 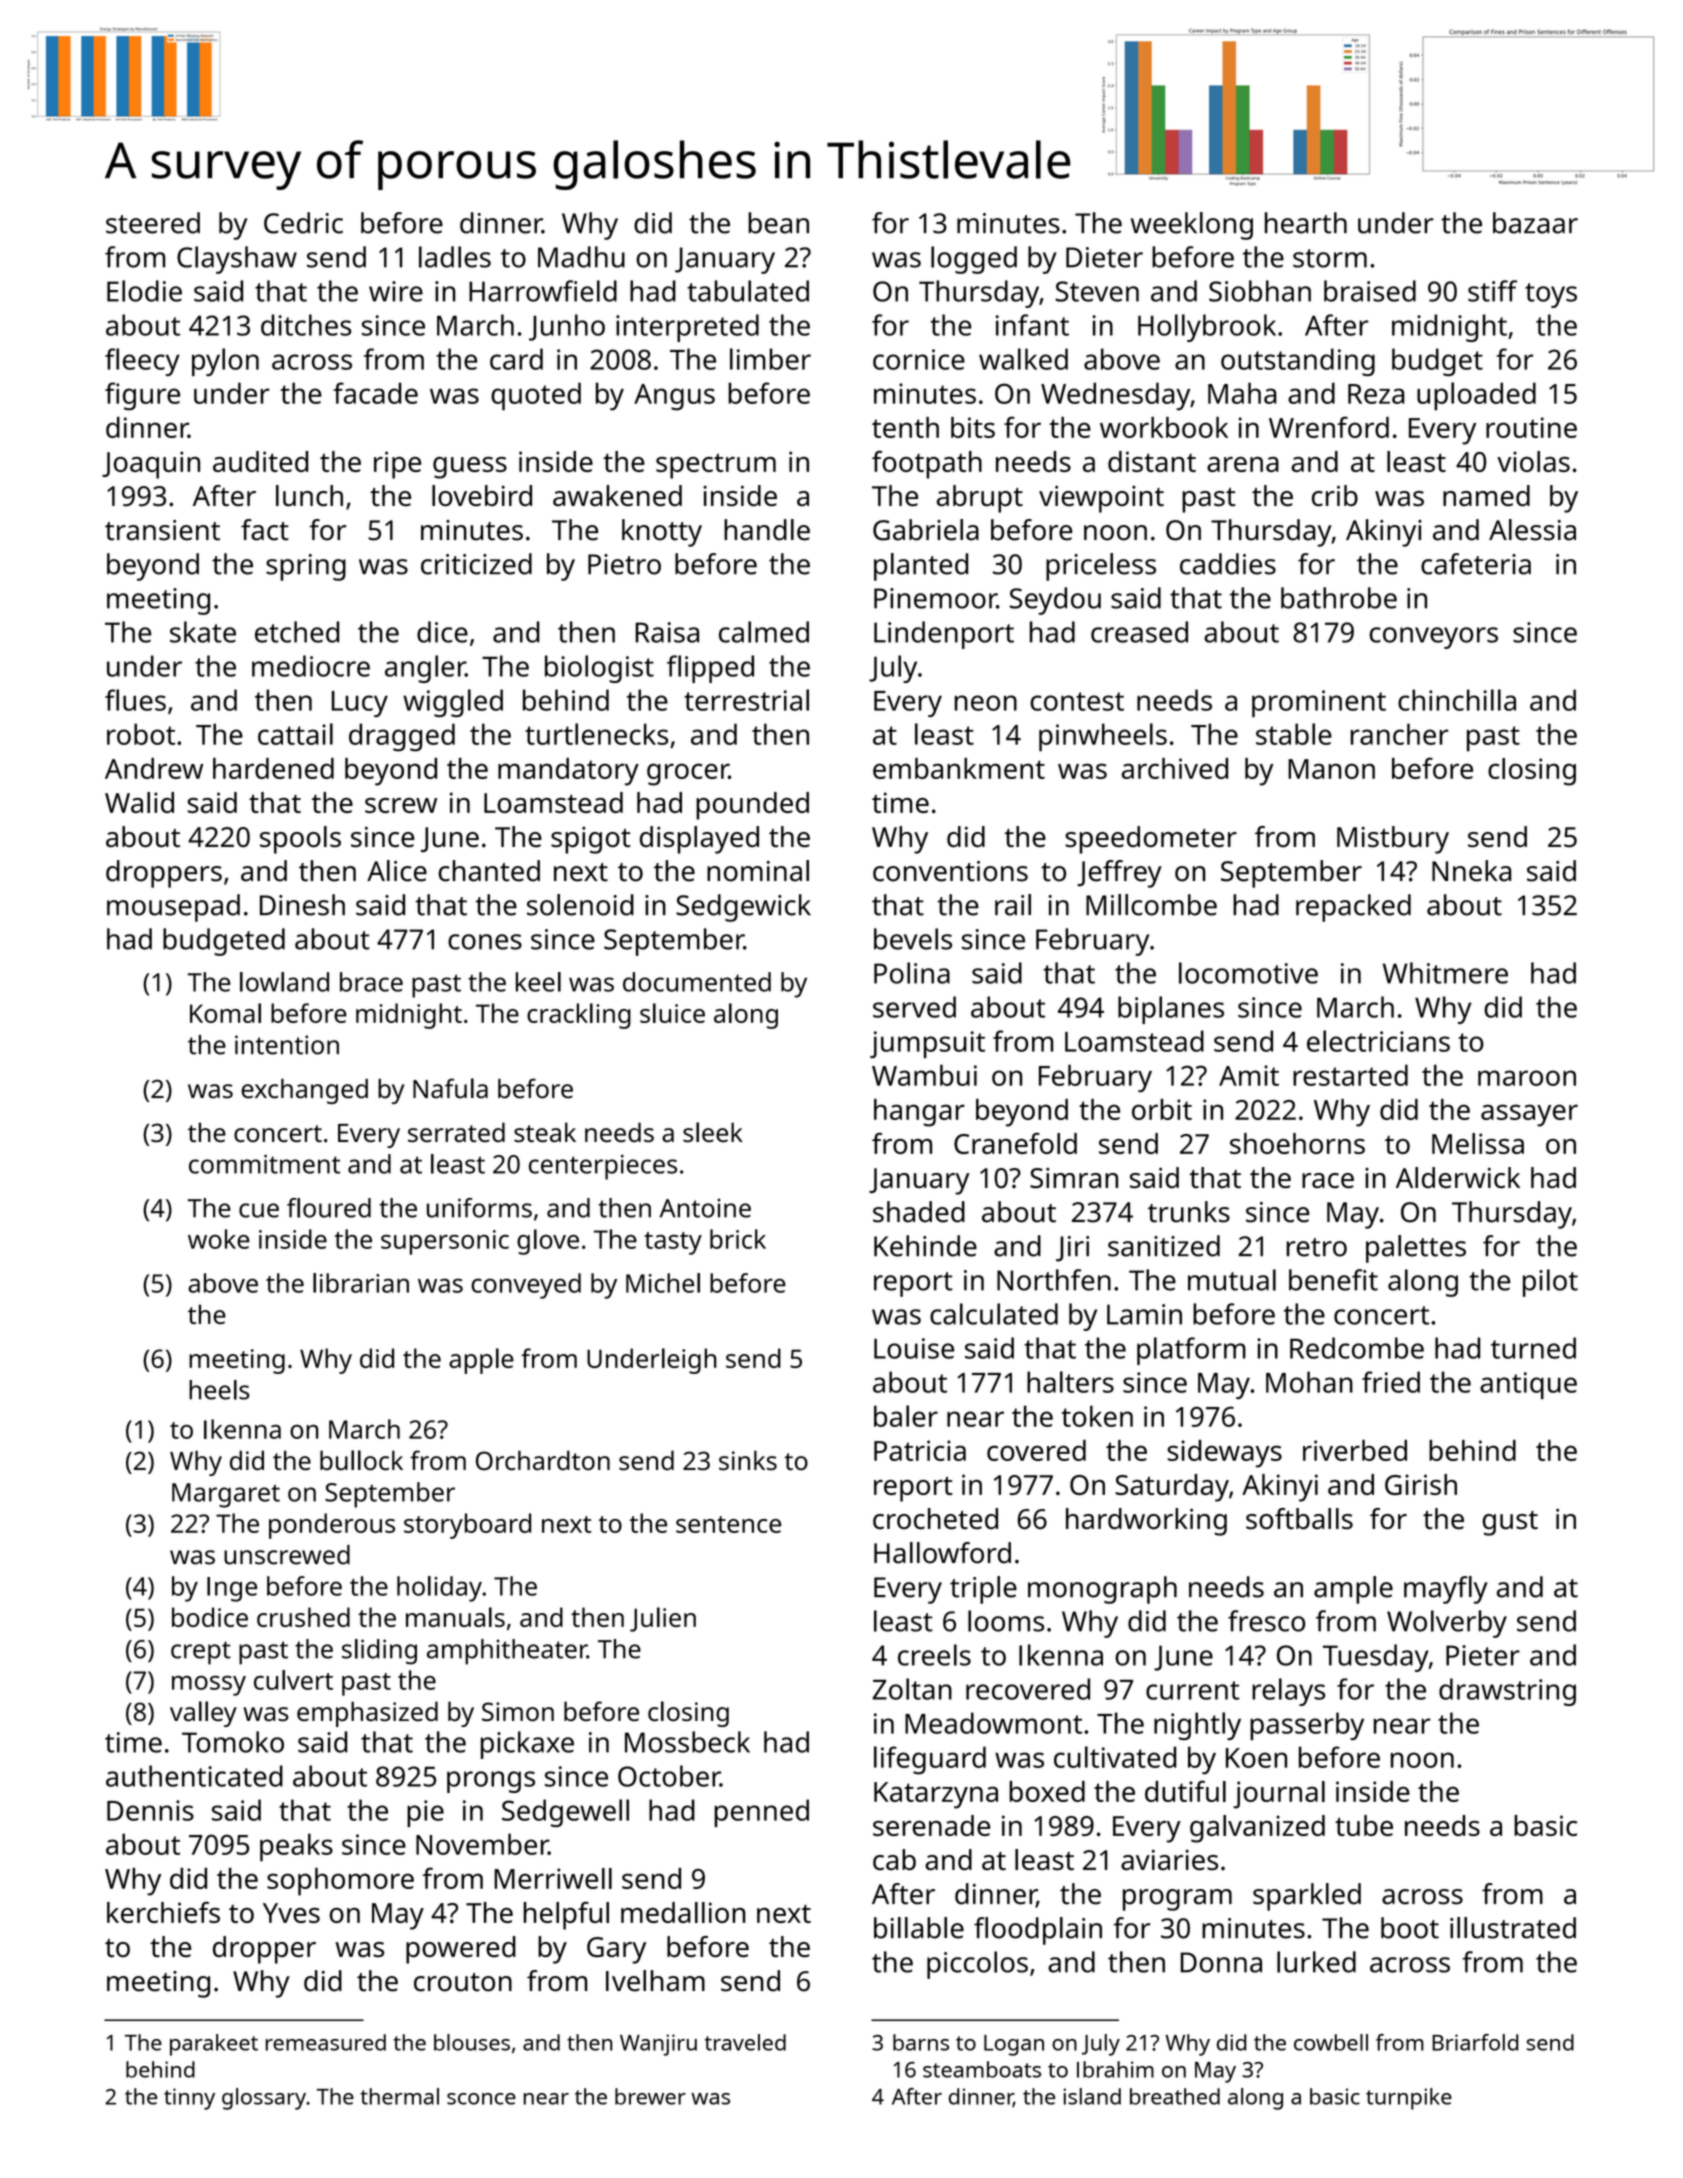 I want to click on ladles, so click(x=455, y=257).
